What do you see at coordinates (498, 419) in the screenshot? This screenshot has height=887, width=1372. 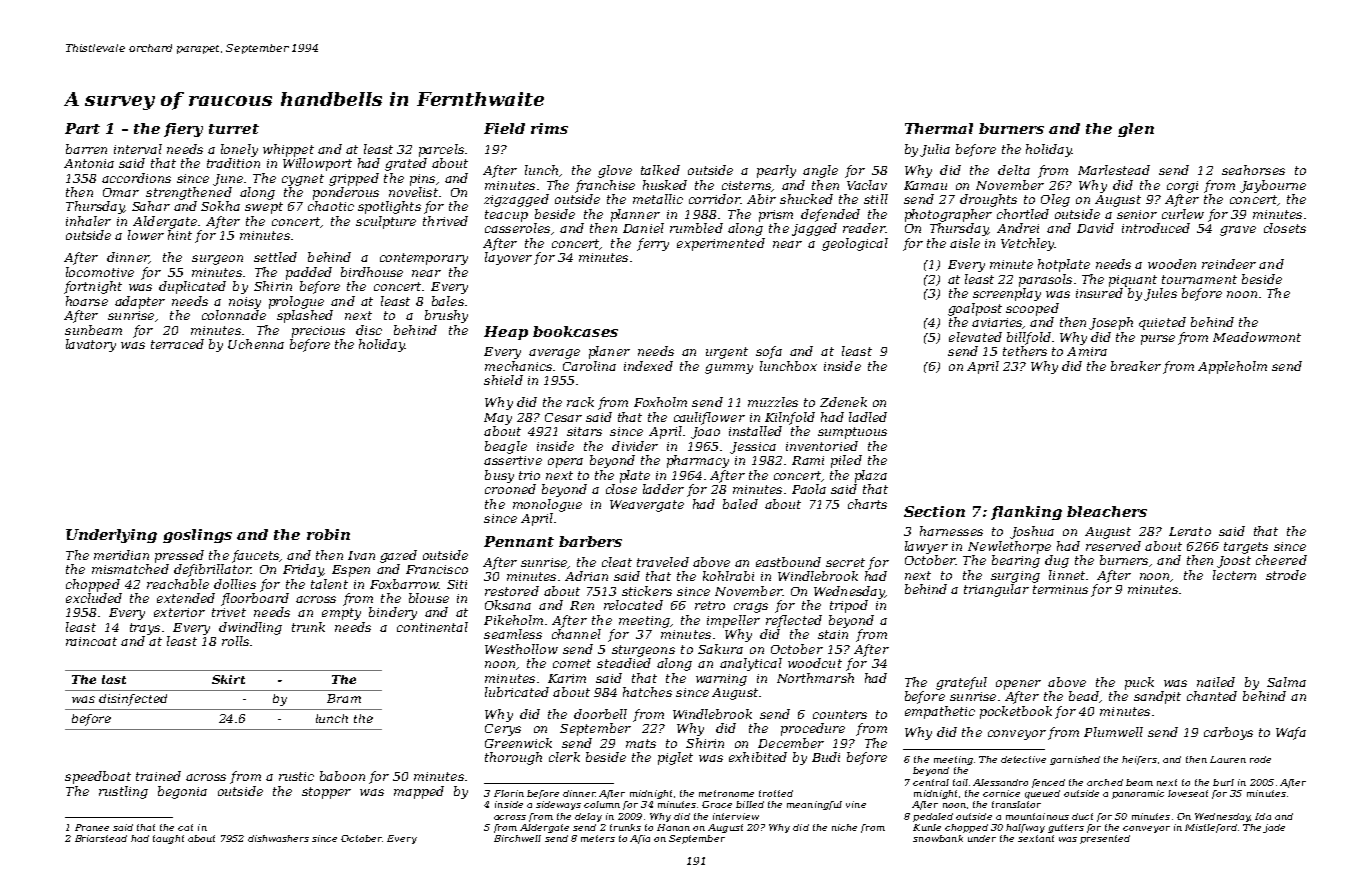 I see `May` at bounding box center [498, 419].
